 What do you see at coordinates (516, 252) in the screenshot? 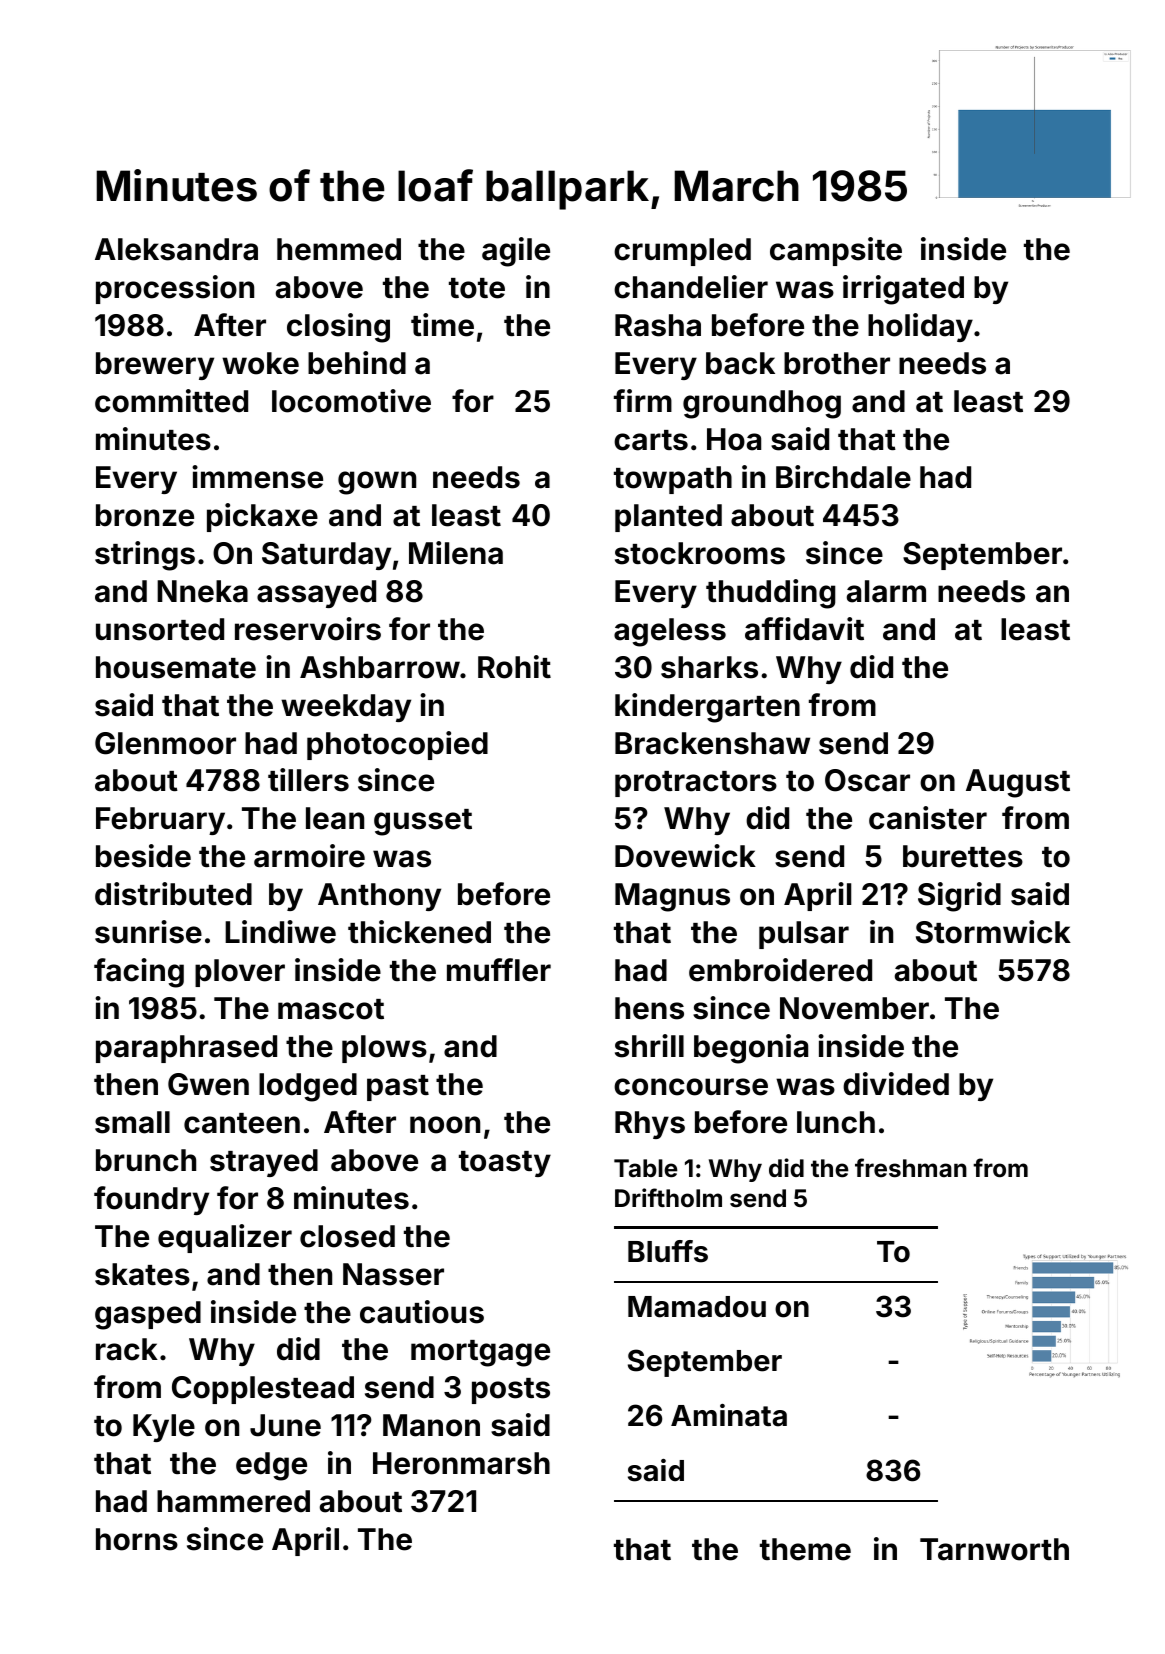
I see `agile` at bounding box center [516, 252].
